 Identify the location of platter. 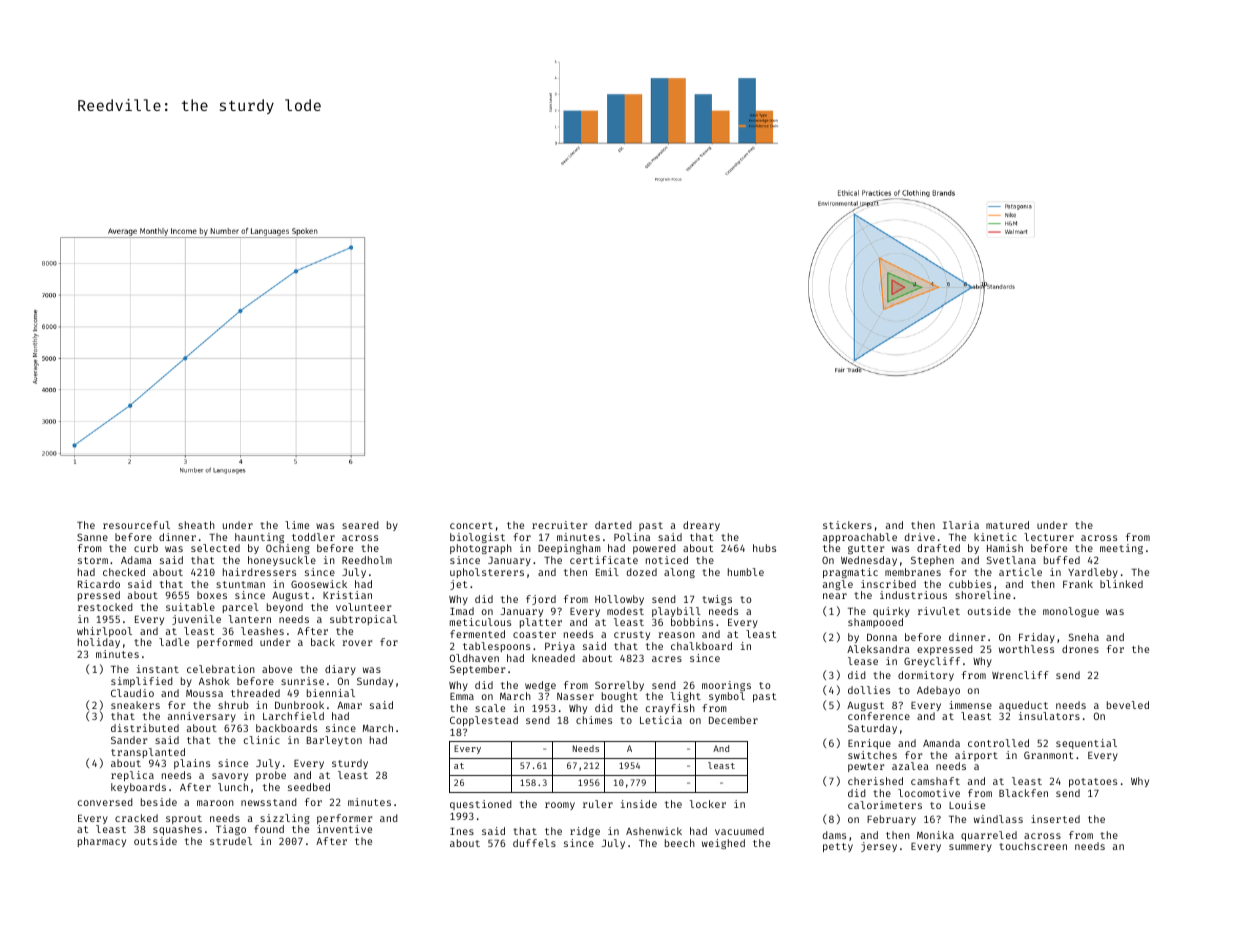
(541, 623).
